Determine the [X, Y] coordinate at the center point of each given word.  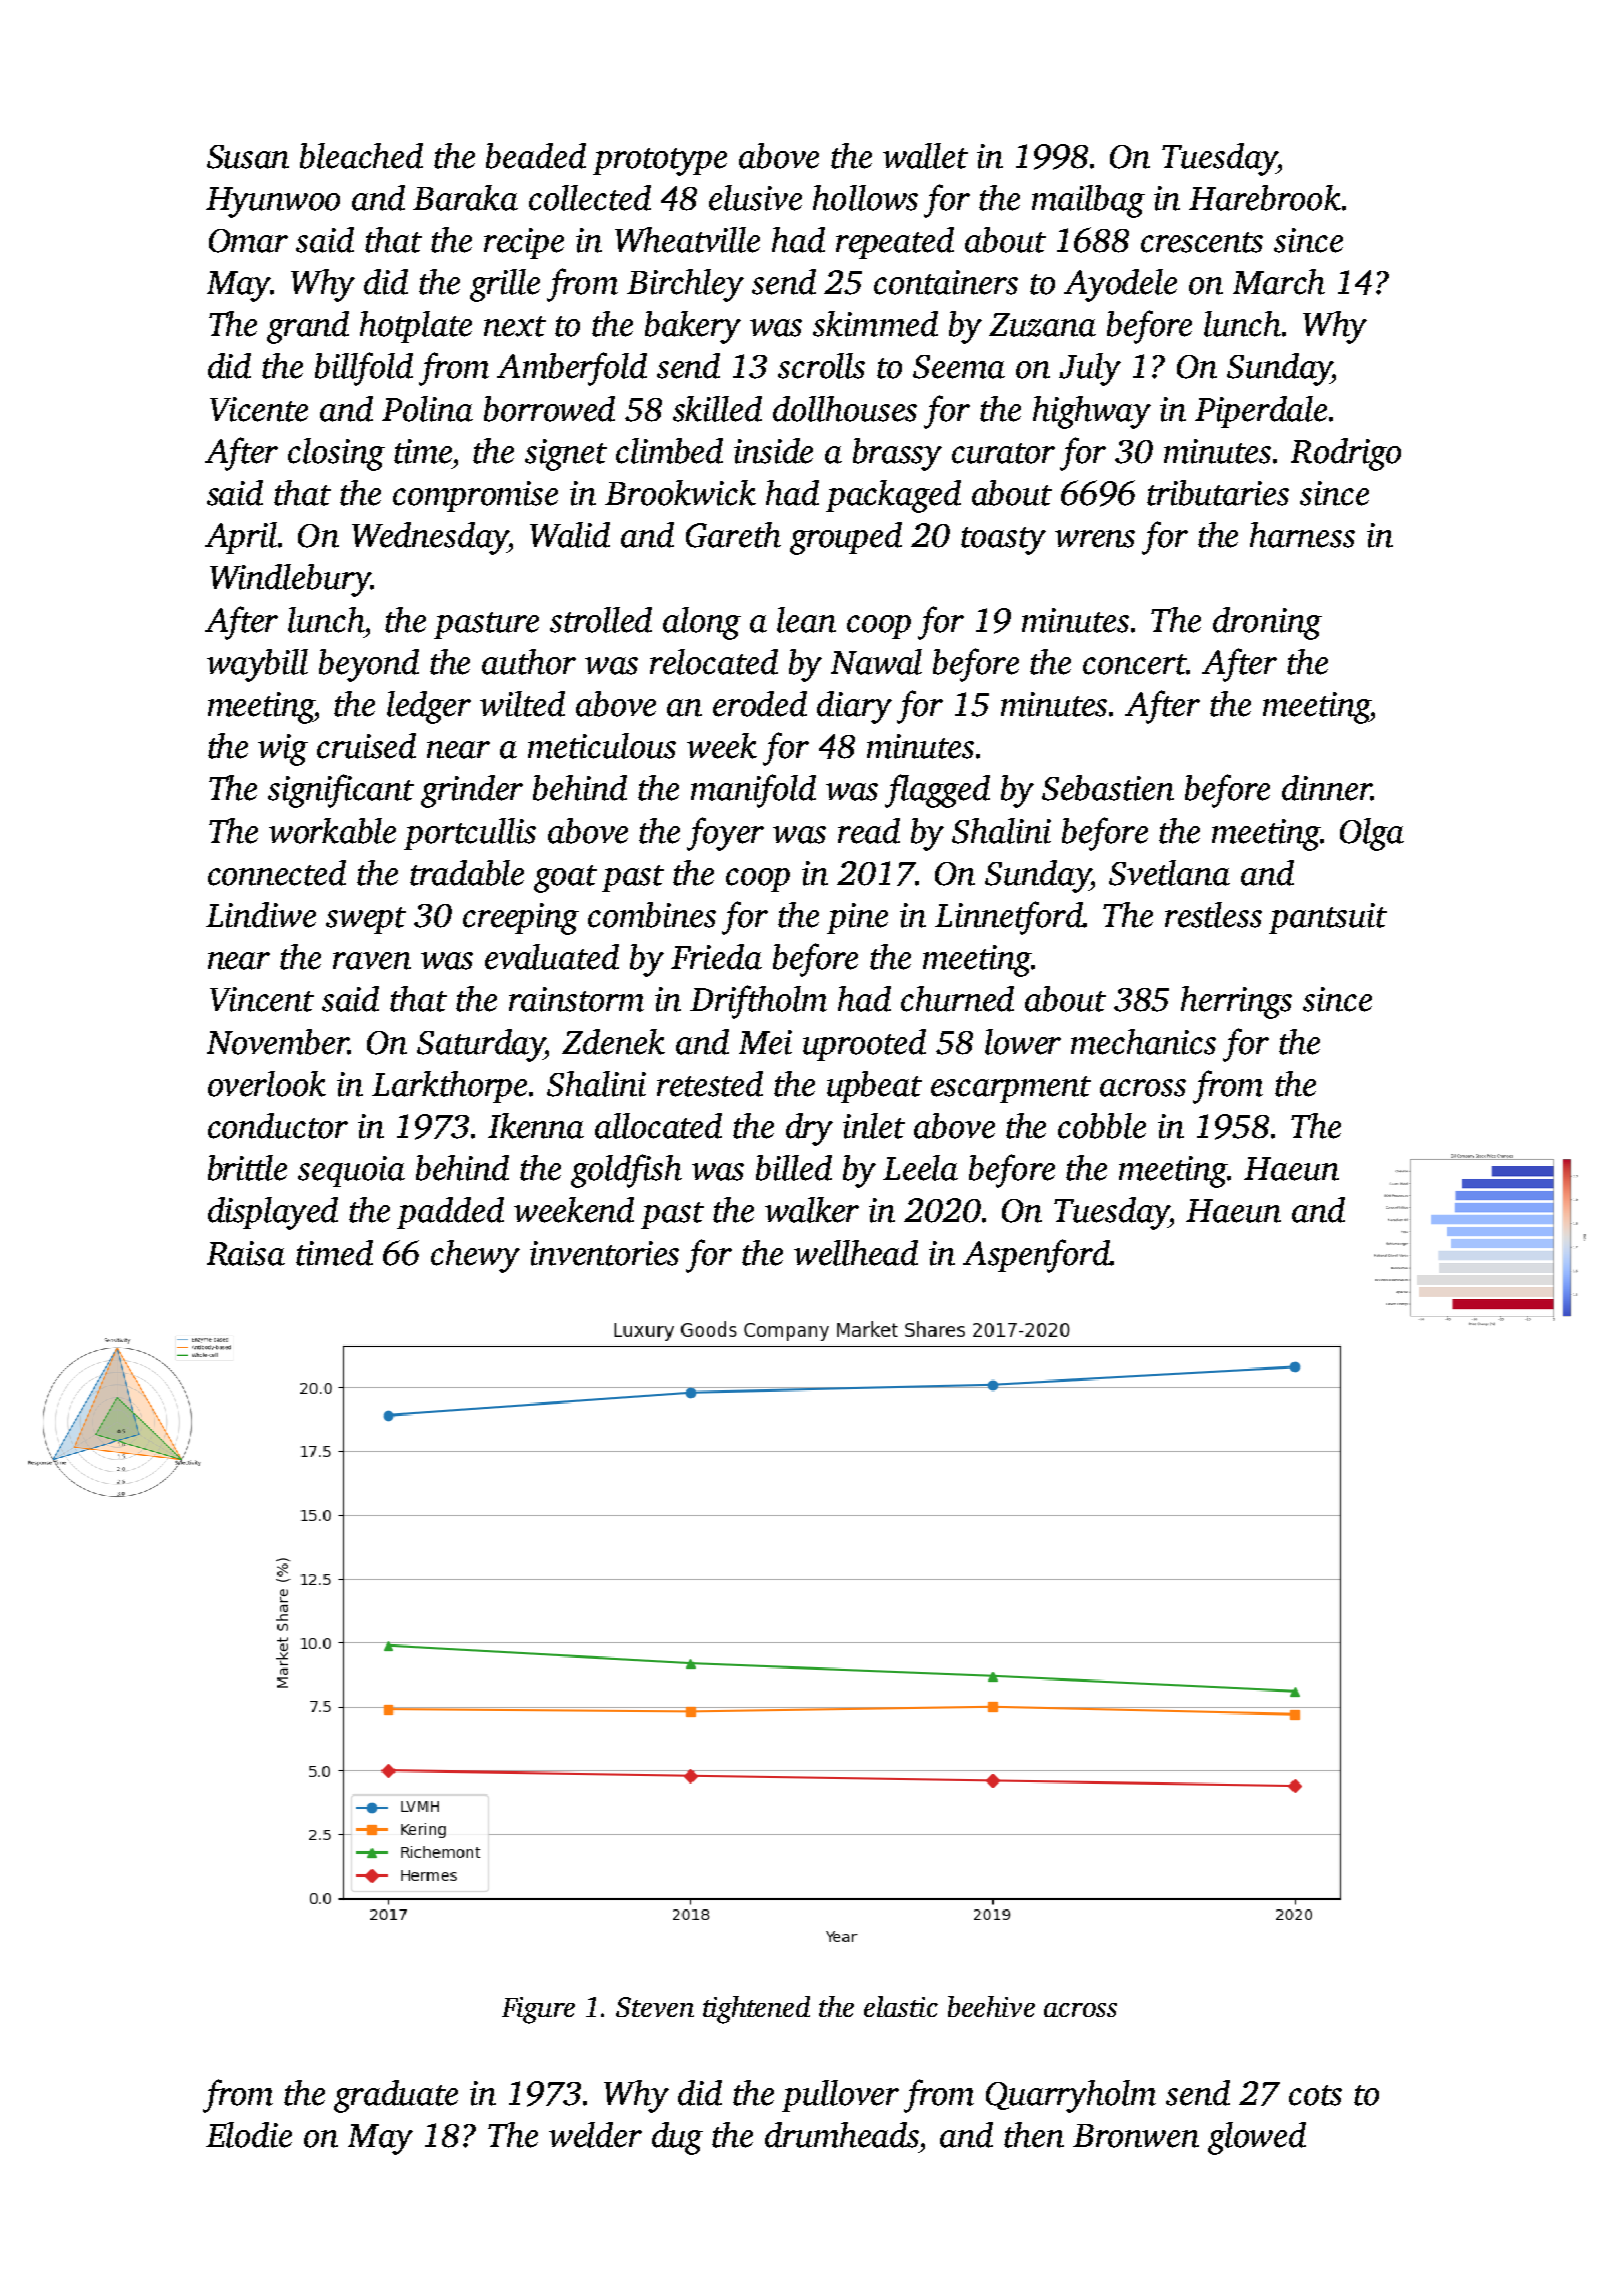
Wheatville [687, 240]
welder [595, 2135]
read [869, 831]
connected [277, 873]
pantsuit [1328, 918]
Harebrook [1265, 198]
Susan [248, 157]
